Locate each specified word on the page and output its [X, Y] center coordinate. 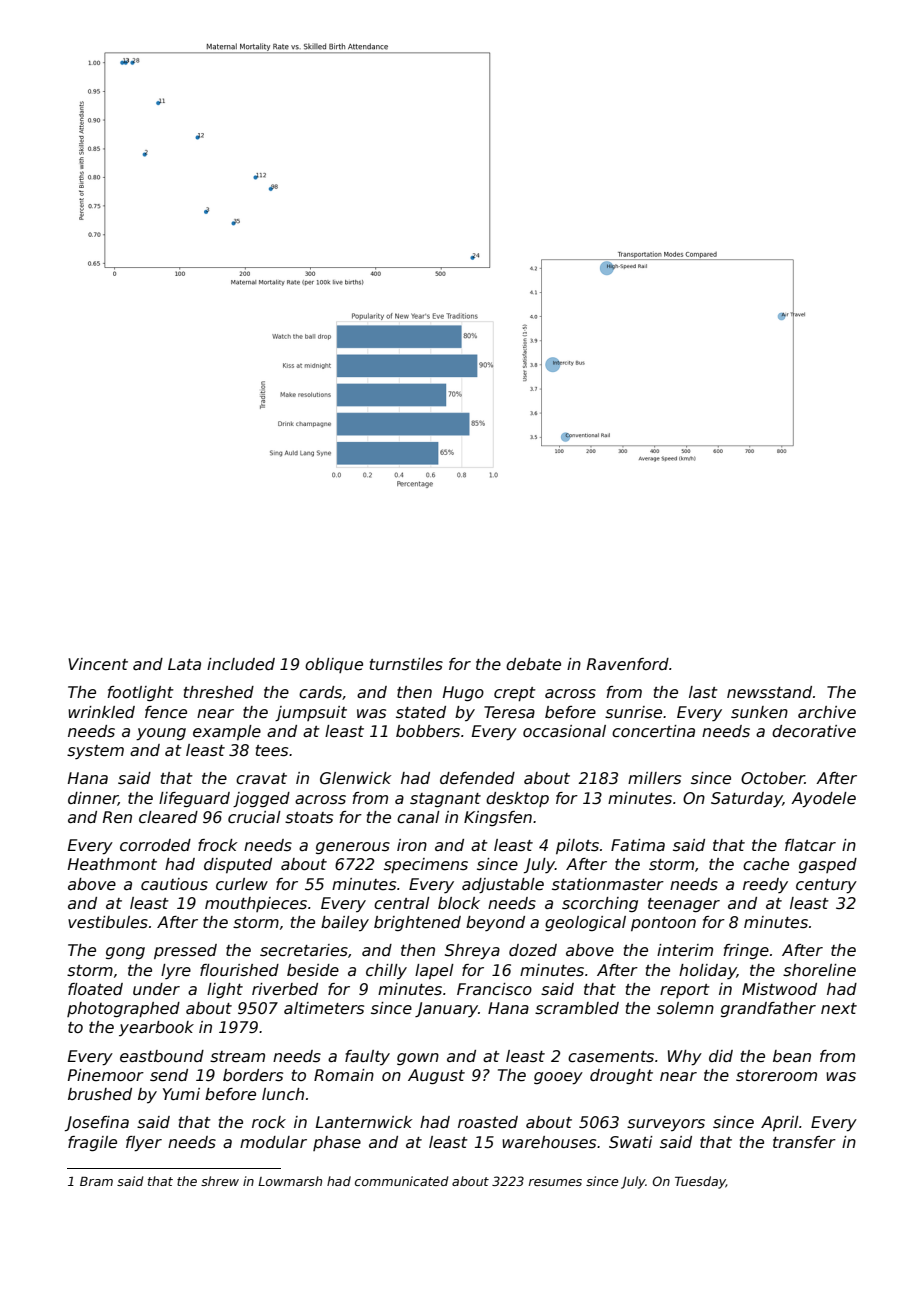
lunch [283, 1094]
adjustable [503, 885]
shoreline [819, 970]
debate [533, 664]
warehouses [549, 1142]
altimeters [324, 1008]
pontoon [663, 924]
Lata [184, 664]
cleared [168, 817]
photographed [123, 1009]
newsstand [769, 692]
